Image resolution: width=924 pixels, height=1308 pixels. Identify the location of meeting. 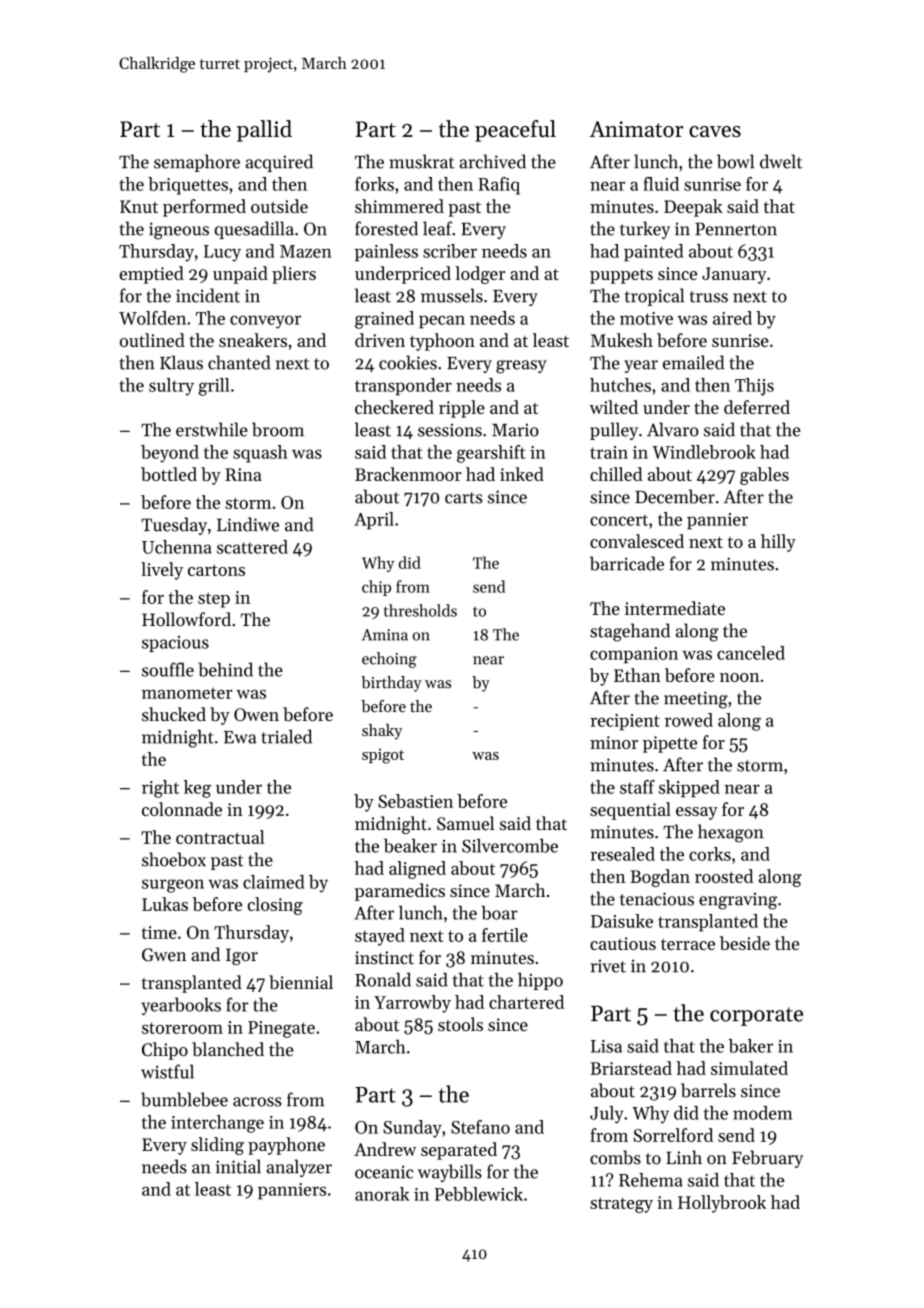
(696, 700).
